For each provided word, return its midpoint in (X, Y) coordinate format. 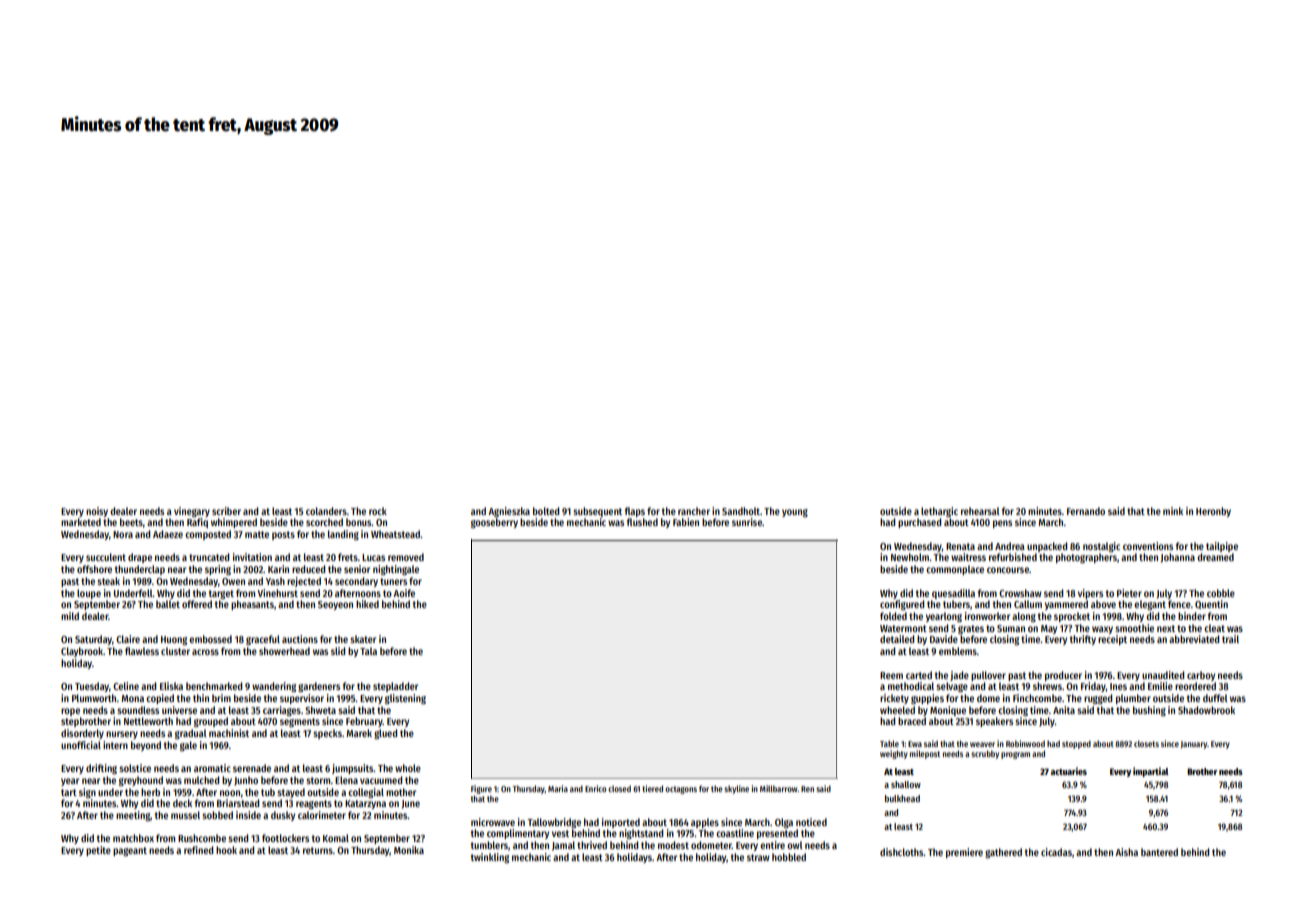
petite (98, 851)
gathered (1003, 853)
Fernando (1086, 511)
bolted (546, 511)
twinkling (490, 858)
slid (338, 651)
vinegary (192, 512)
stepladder (395, 687)
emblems (958, 651)
